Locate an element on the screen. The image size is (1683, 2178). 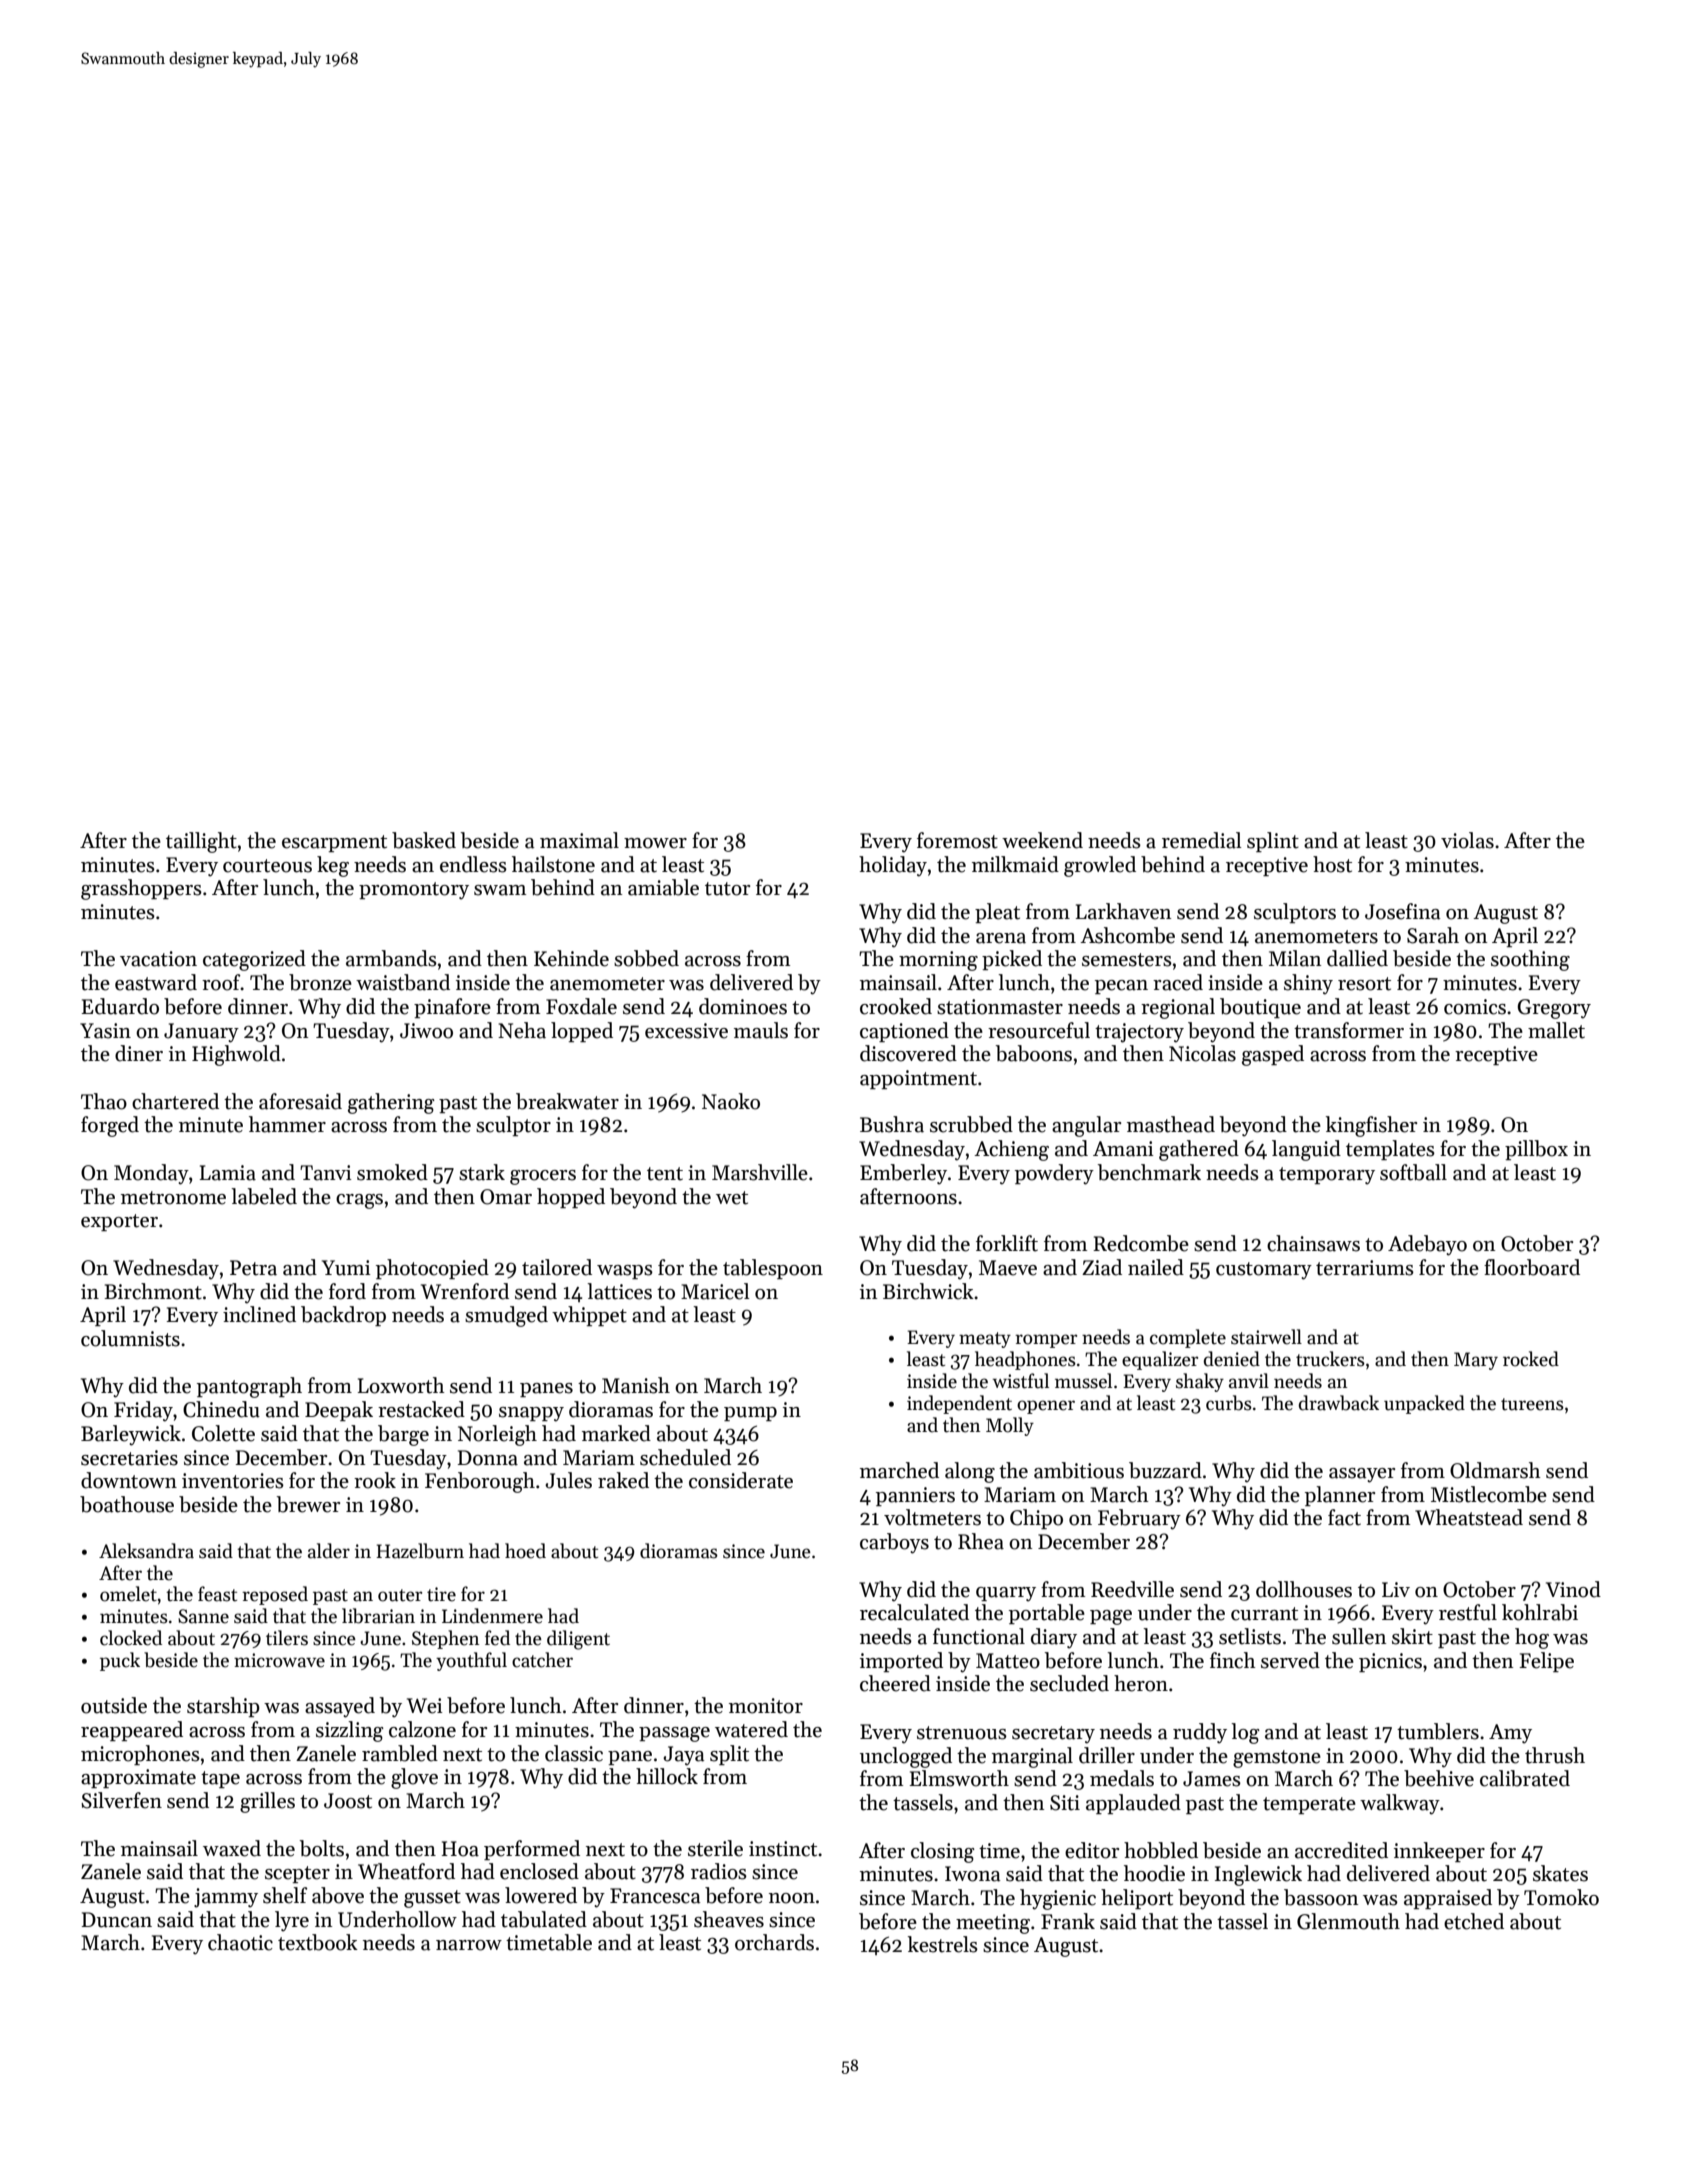
approximate is located at coordinates (138, 1778).
